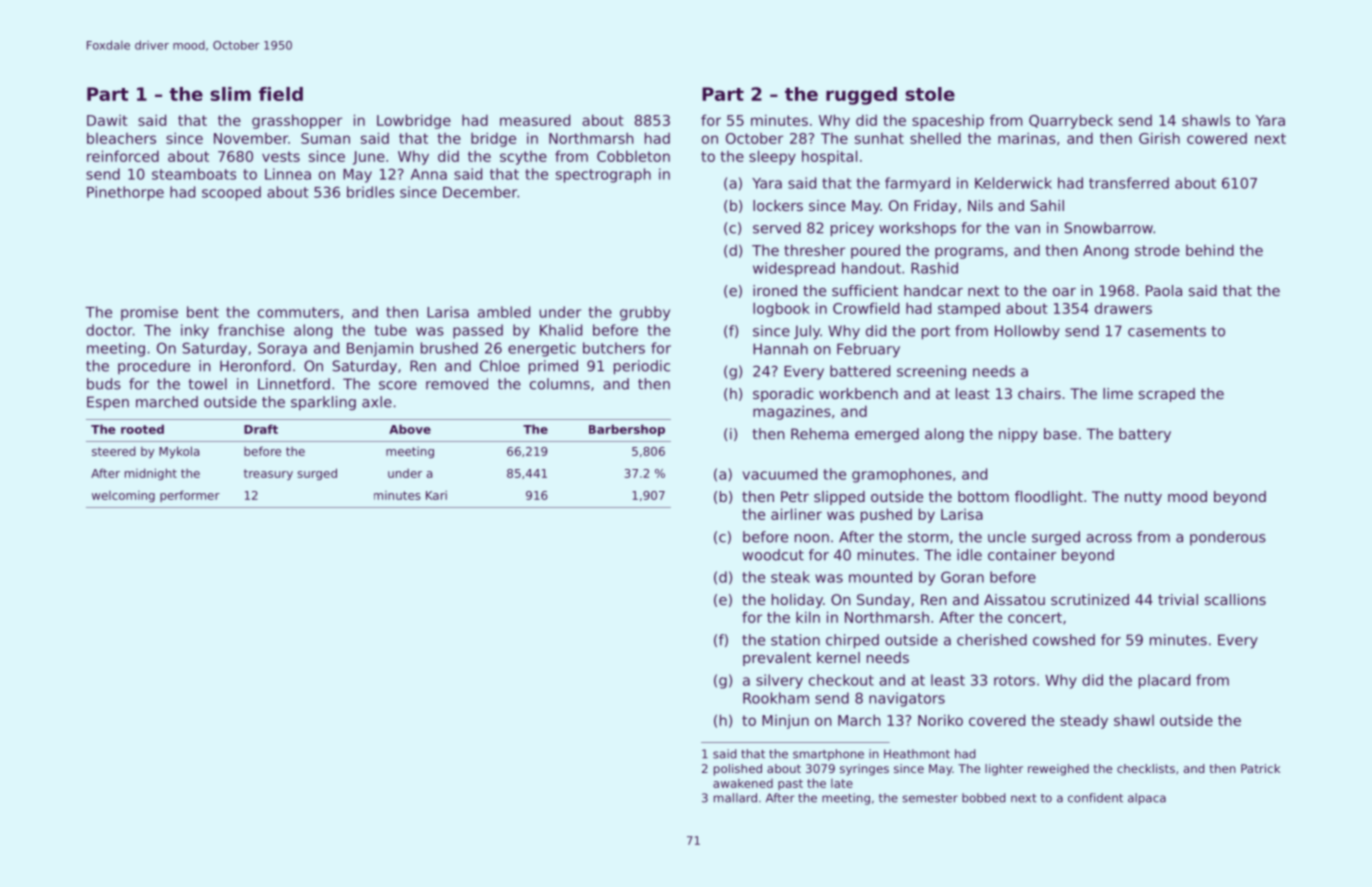  I want to click on transferred, so click(1129, 183).
